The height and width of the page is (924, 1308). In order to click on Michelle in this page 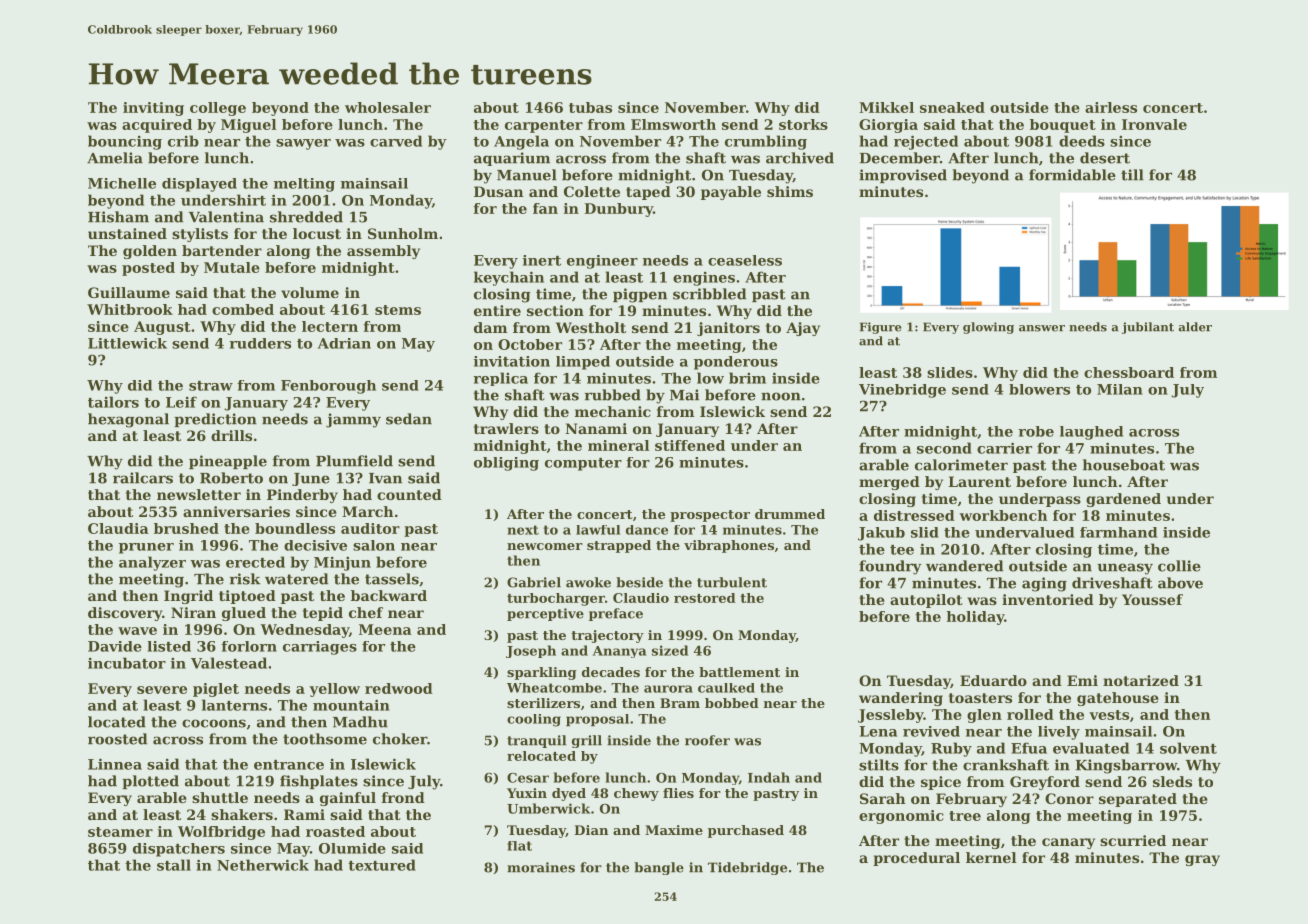, I will do `click(122, 183)`.
